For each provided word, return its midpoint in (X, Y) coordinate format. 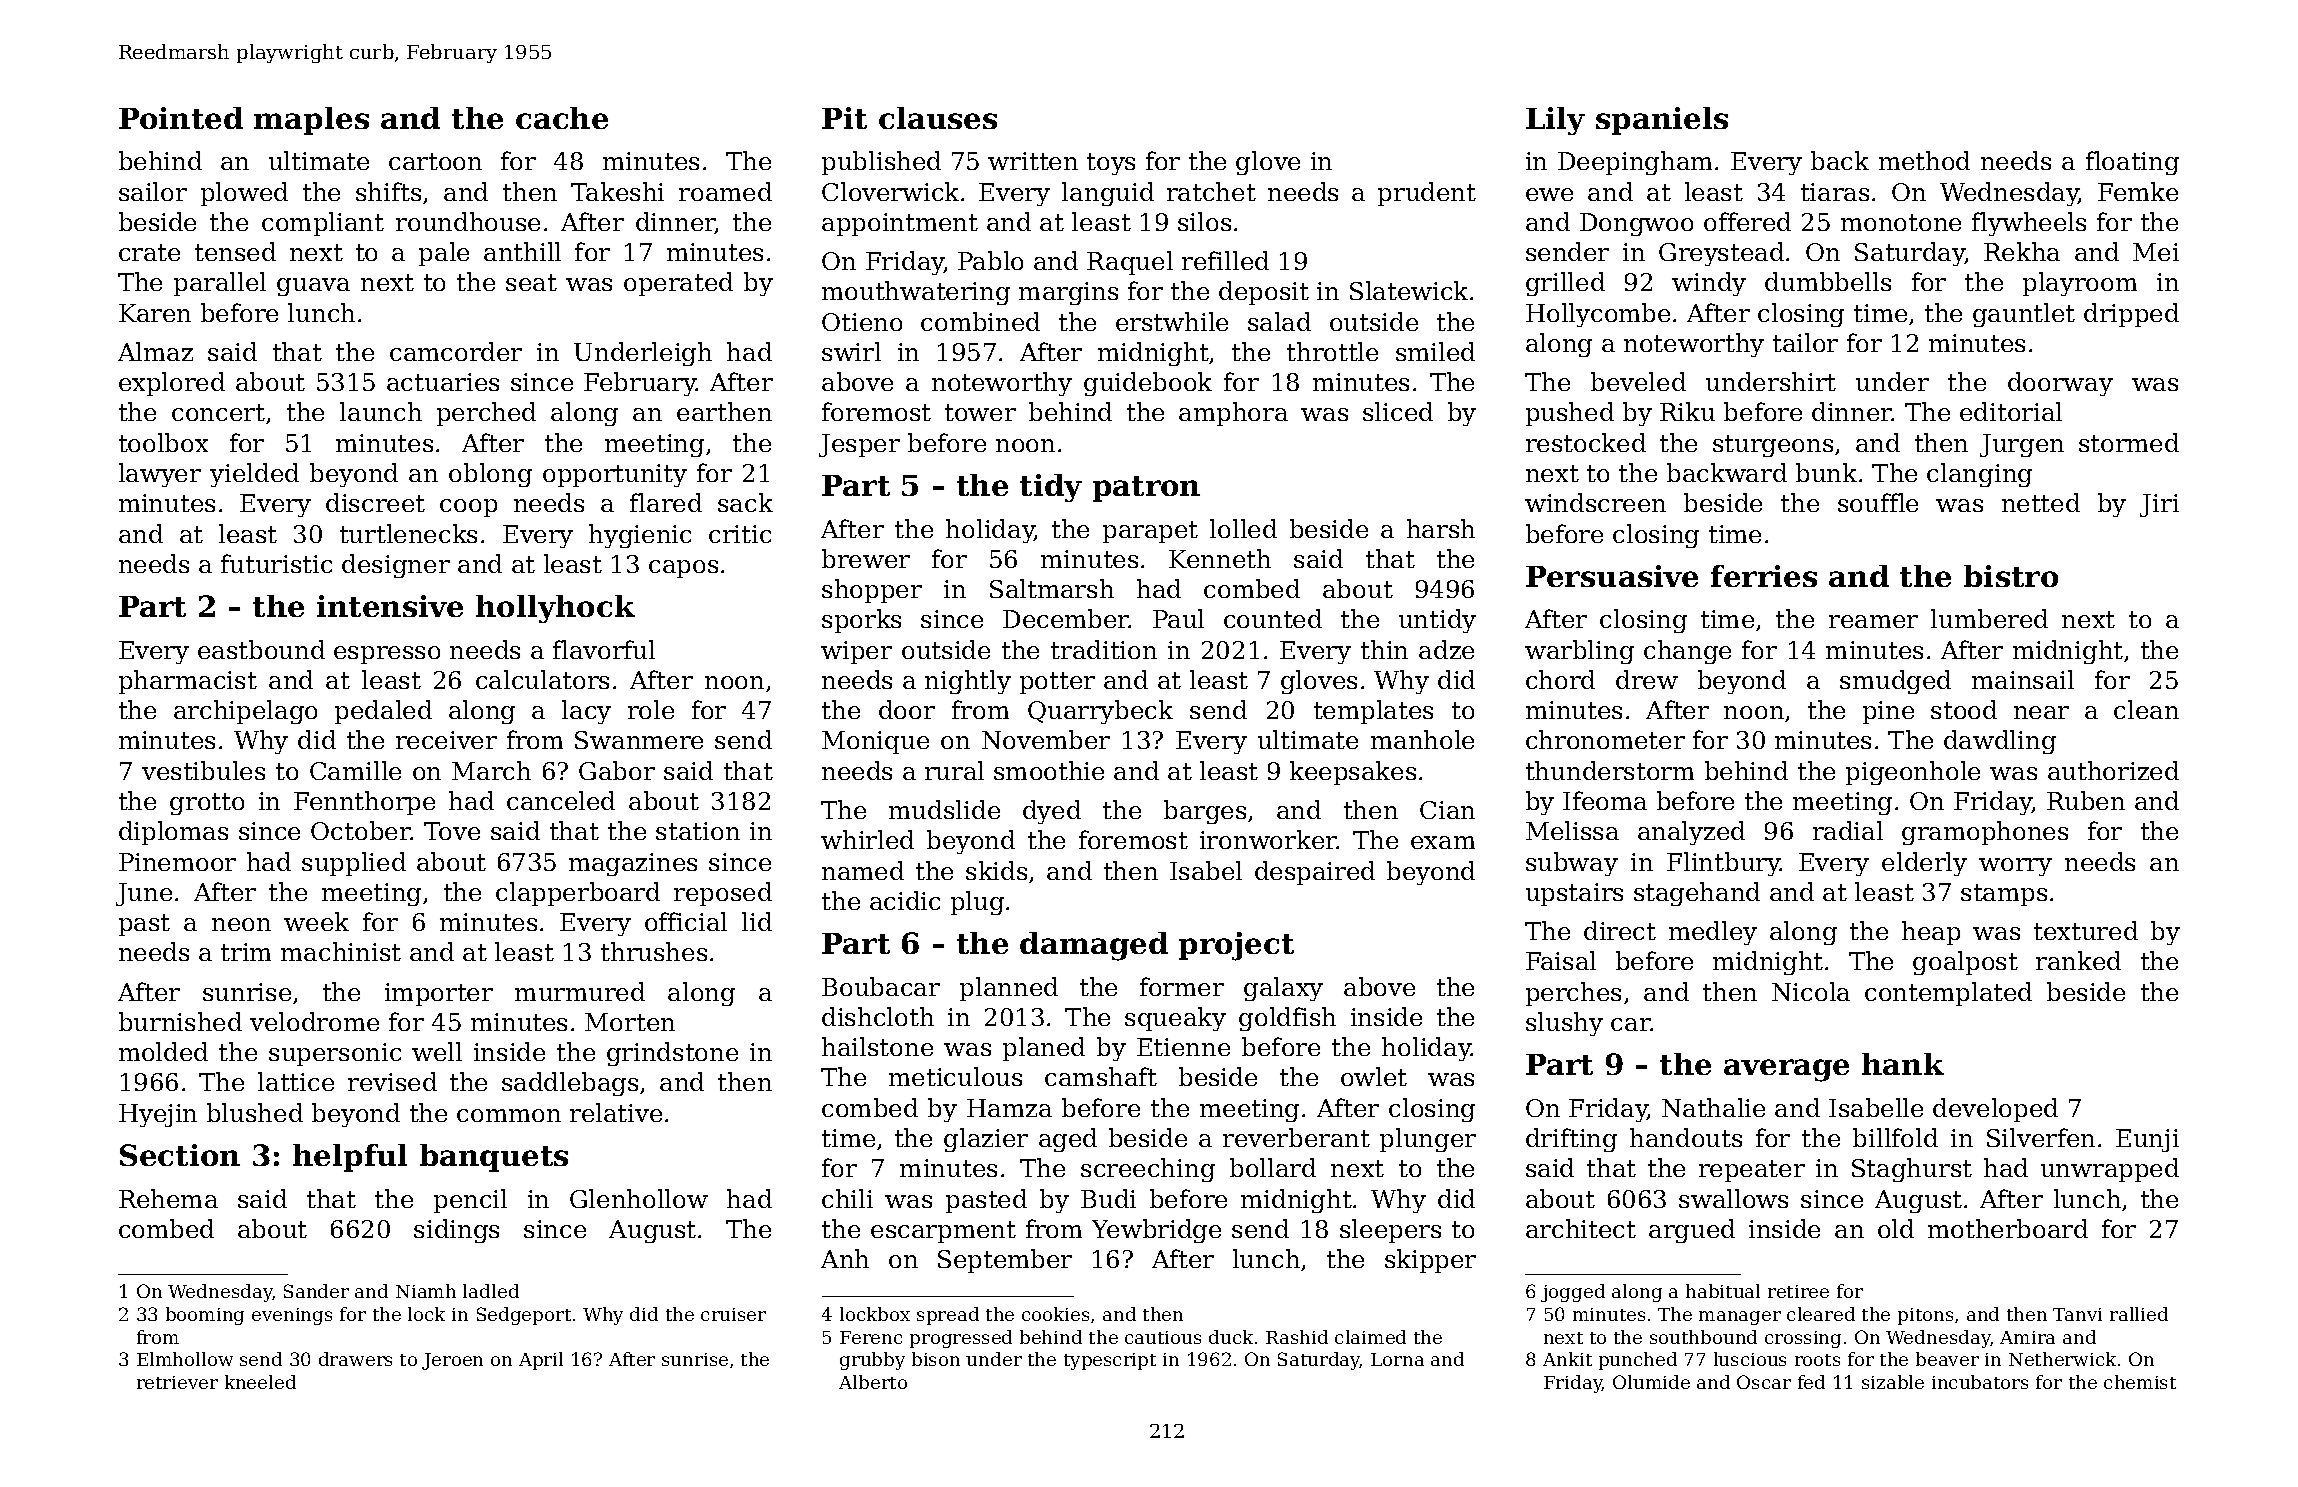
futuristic (276, 563)
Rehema (168, 1198)
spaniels (1662, 121)
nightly (968, 682)
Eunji (2147, 1140)
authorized (2113, 770)
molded (163, 1051)
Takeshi (617, 191)
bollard (1273, 1167)
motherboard (2008, 1228)
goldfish (1287, 1019)
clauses (938, 118)
